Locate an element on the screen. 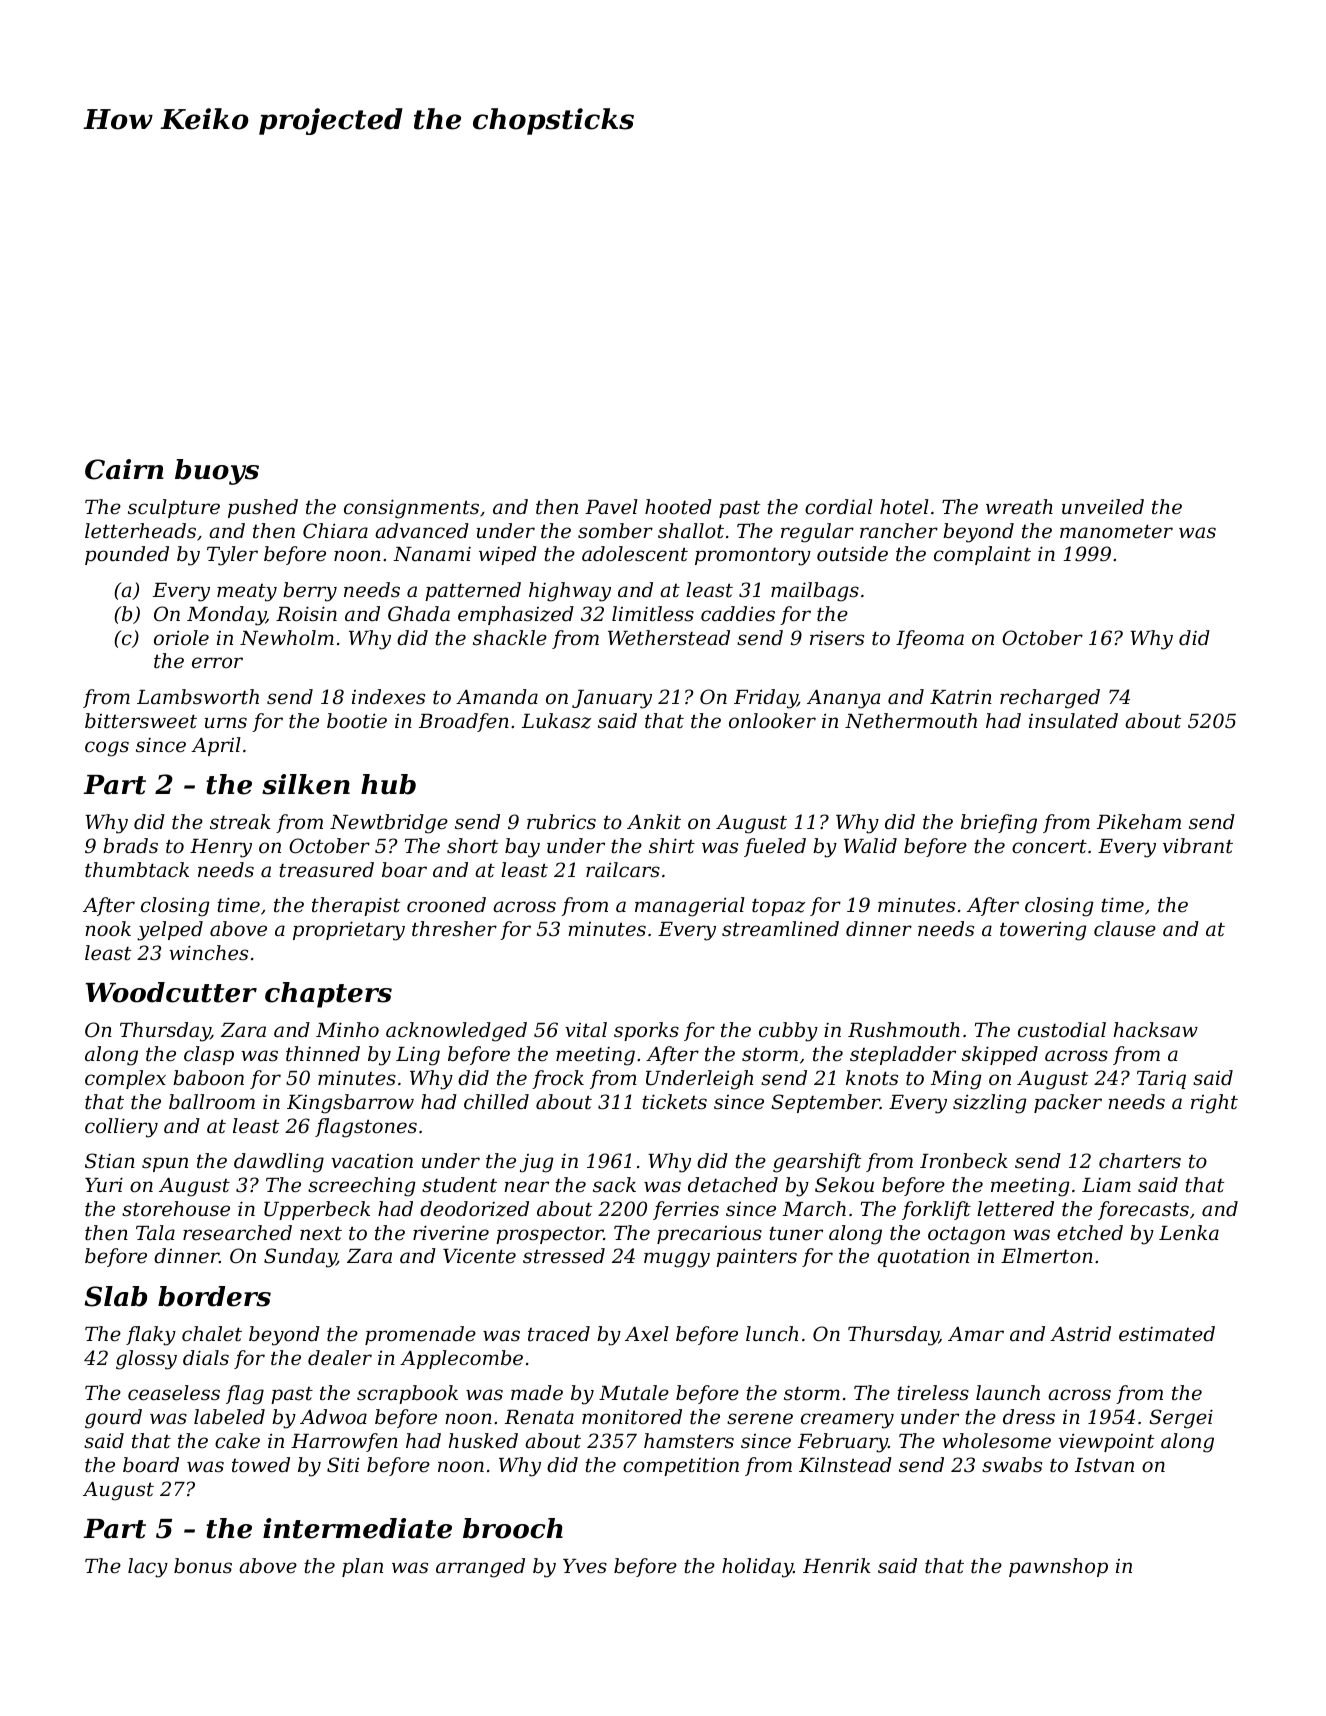  sculpture is located at coordinates (174, 508).
